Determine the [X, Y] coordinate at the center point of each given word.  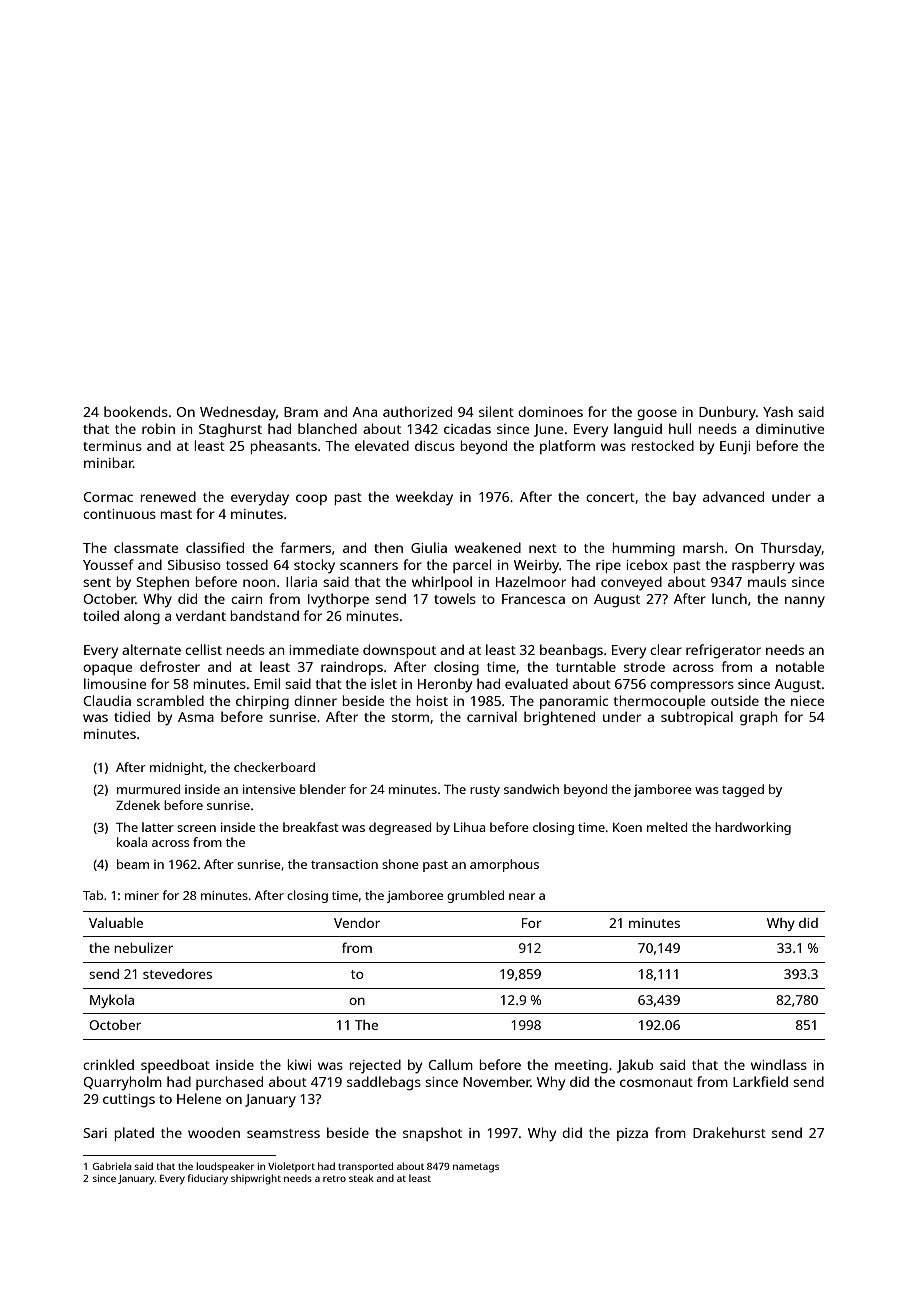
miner [142, 895]
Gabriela [112, 1166]
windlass [779, 1064]
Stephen [162, 583]
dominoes [550, 411]
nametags [476, 1168]
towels [455, 598]
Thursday [791, 549]
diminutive [790, 428]
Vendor [357, 923]
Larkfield [760, 1081]
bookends [136, 411]
